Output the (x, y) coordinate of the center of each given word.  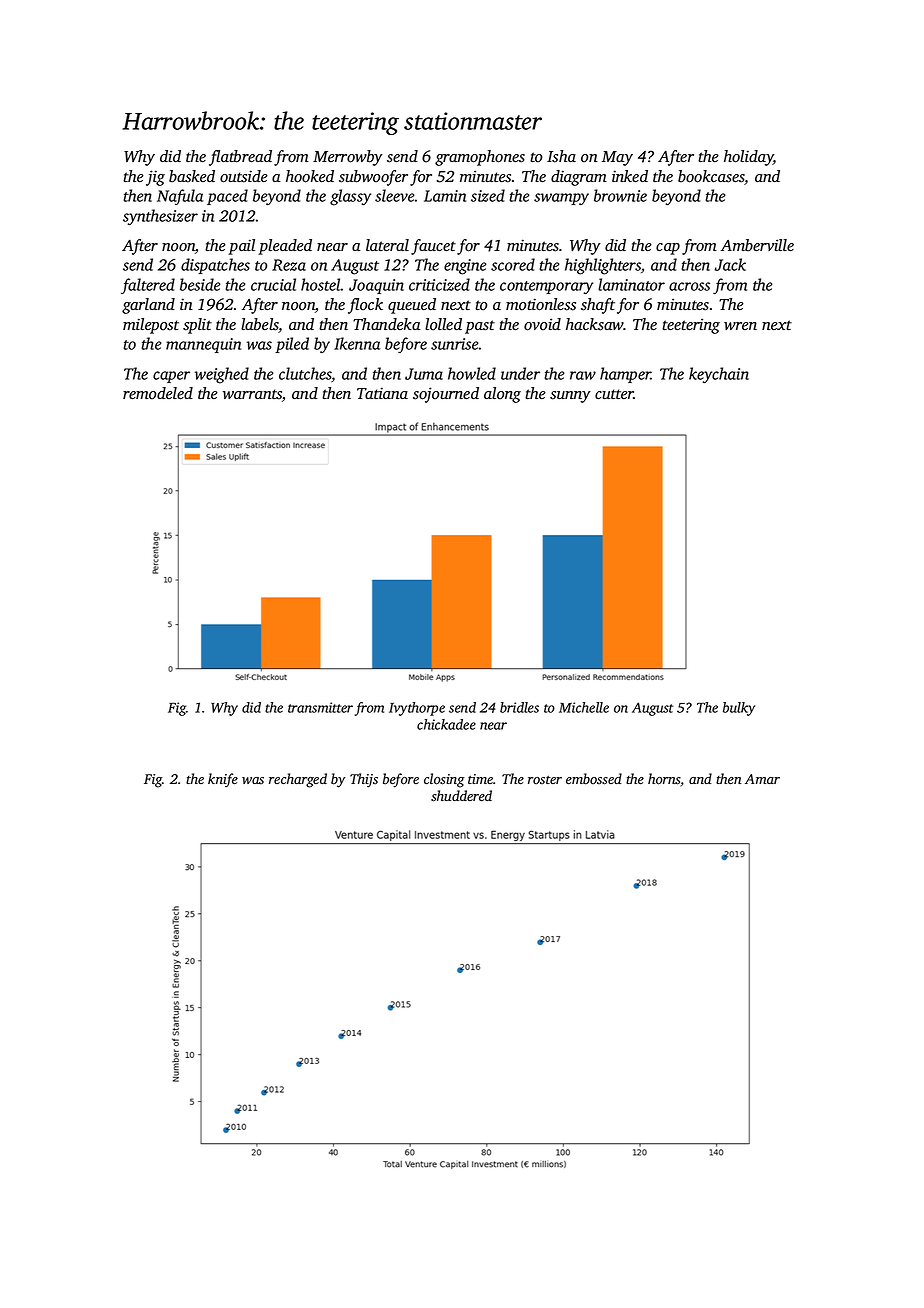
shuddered (461, 796)
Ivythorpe (417, 709)
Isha (561, 156)
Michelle (584, 707)
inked (630, 176)
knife (223, 780)
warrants (252, 394)
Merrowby (348, 158)
